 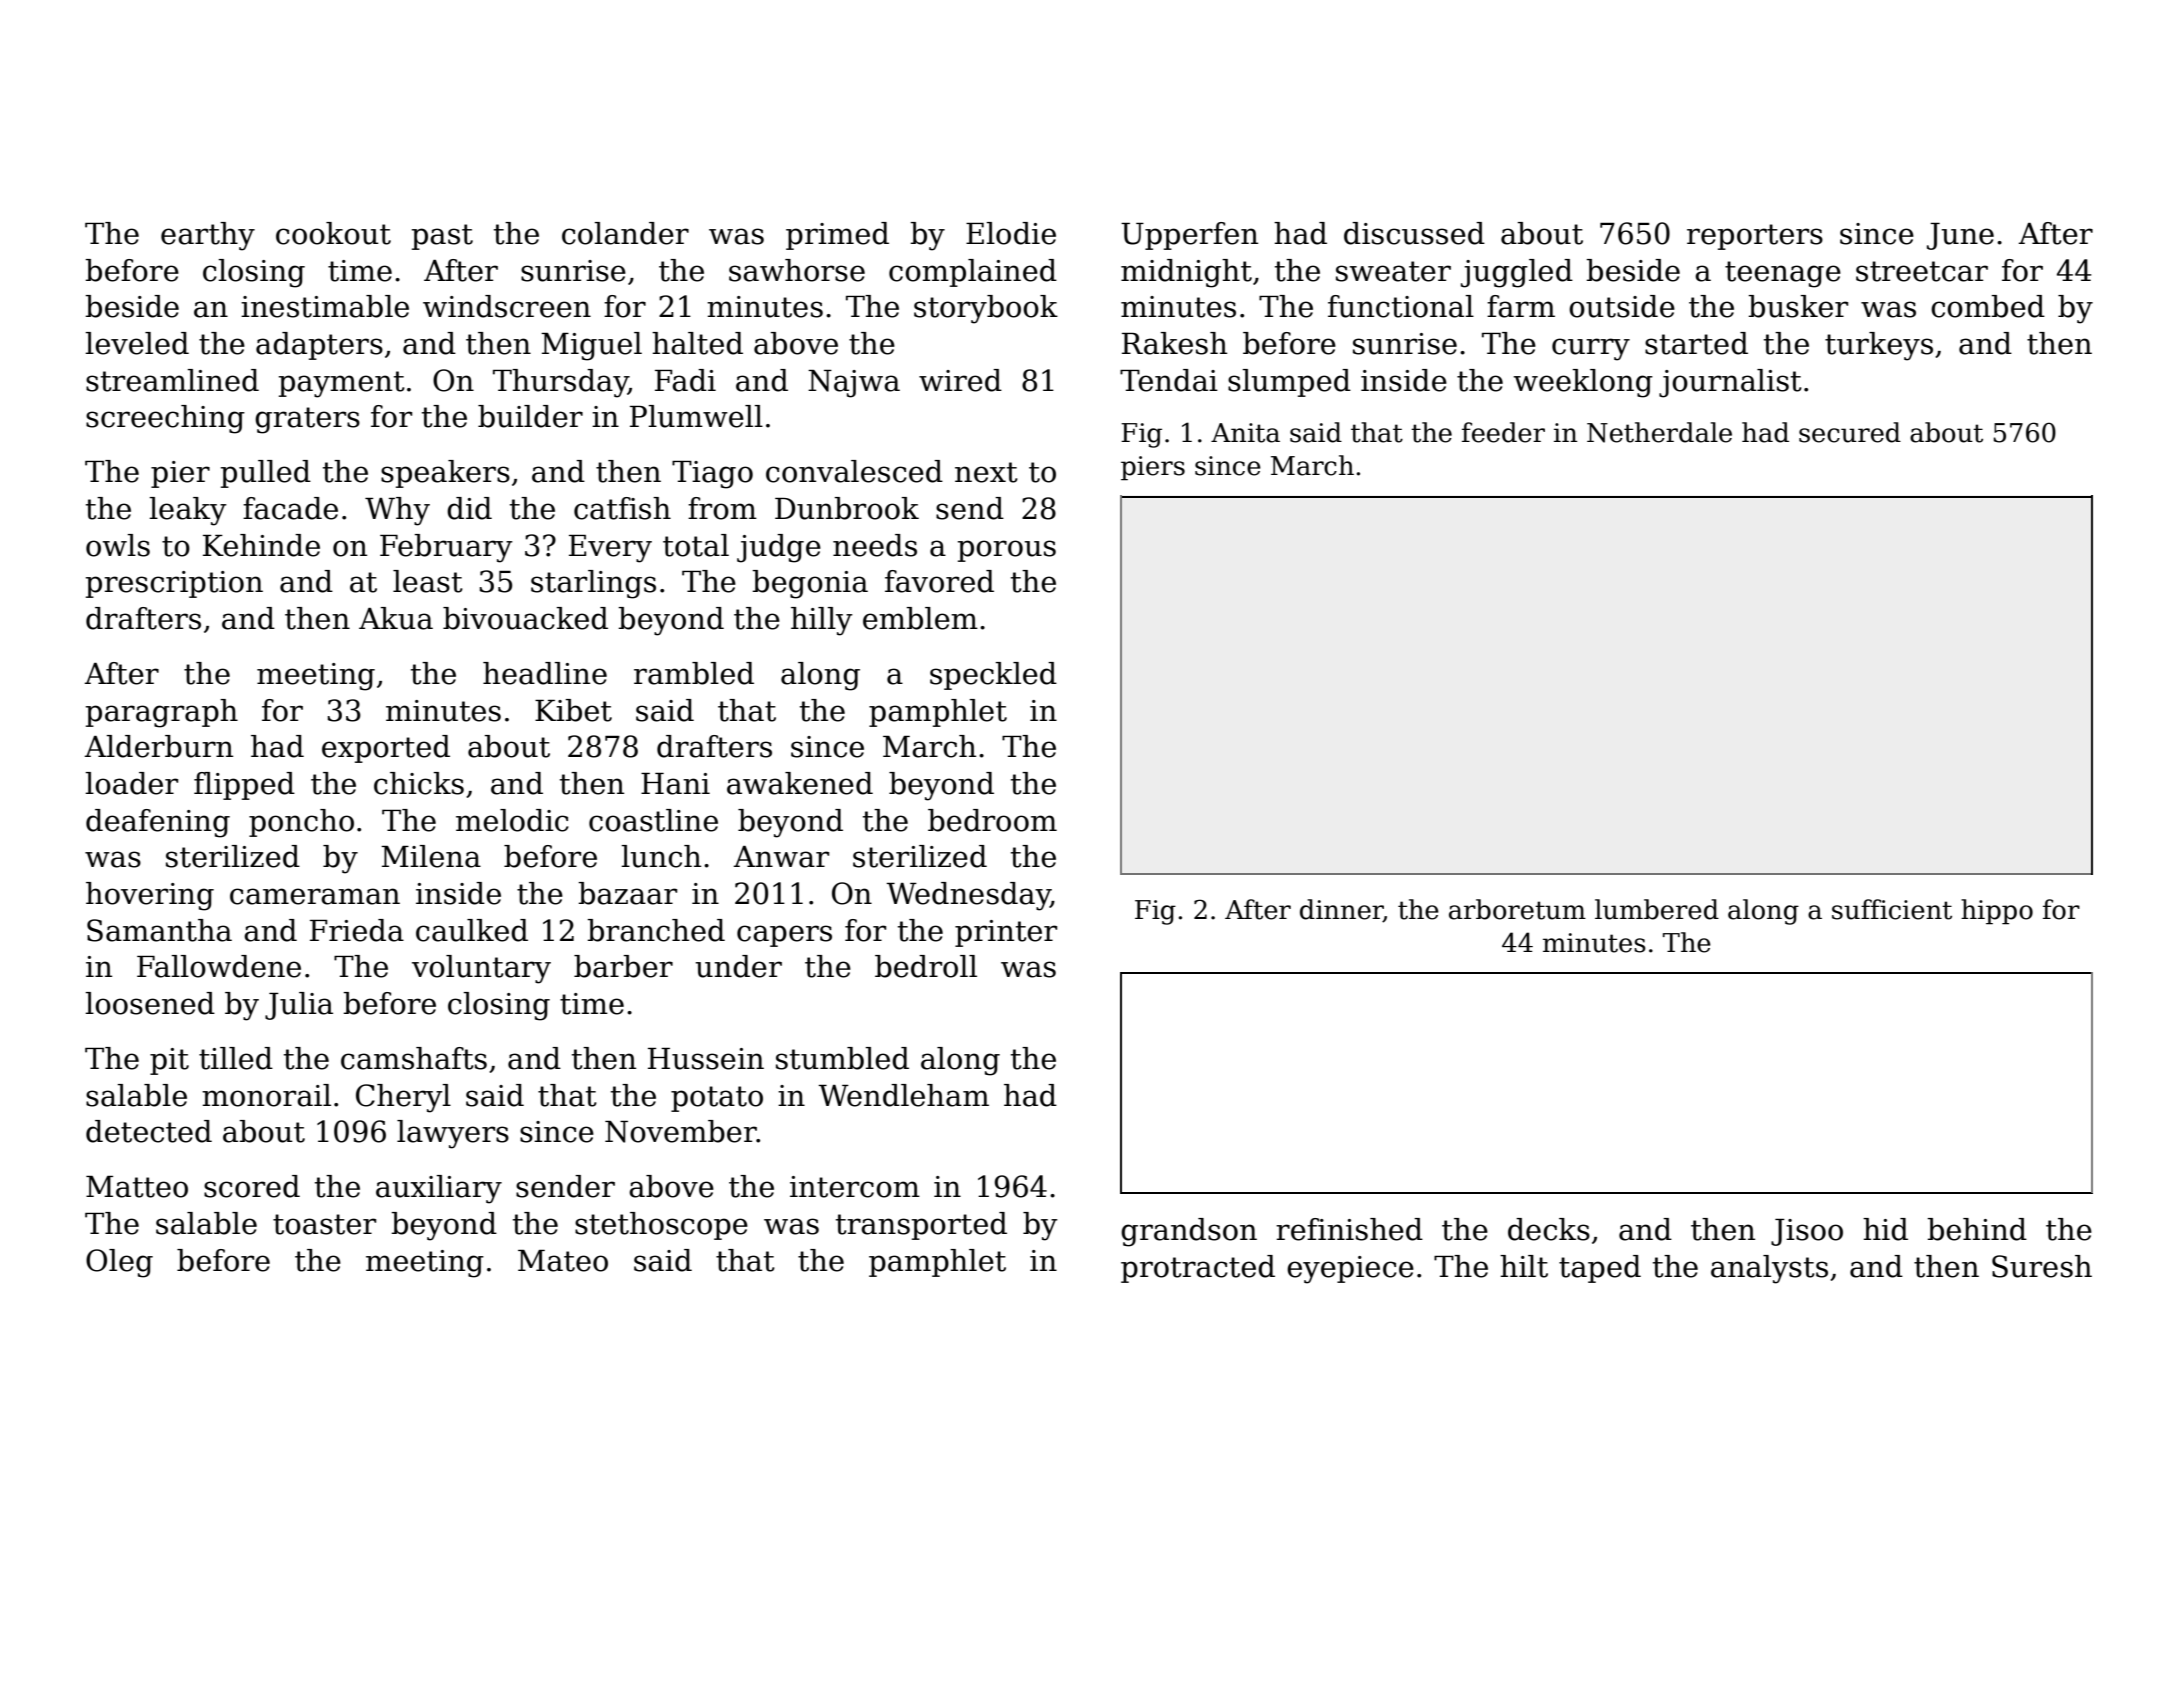 What do you see at coordinates (1517, 909) in the screenshot?
I see `arboretum` at bounding box center [1517, 909].
